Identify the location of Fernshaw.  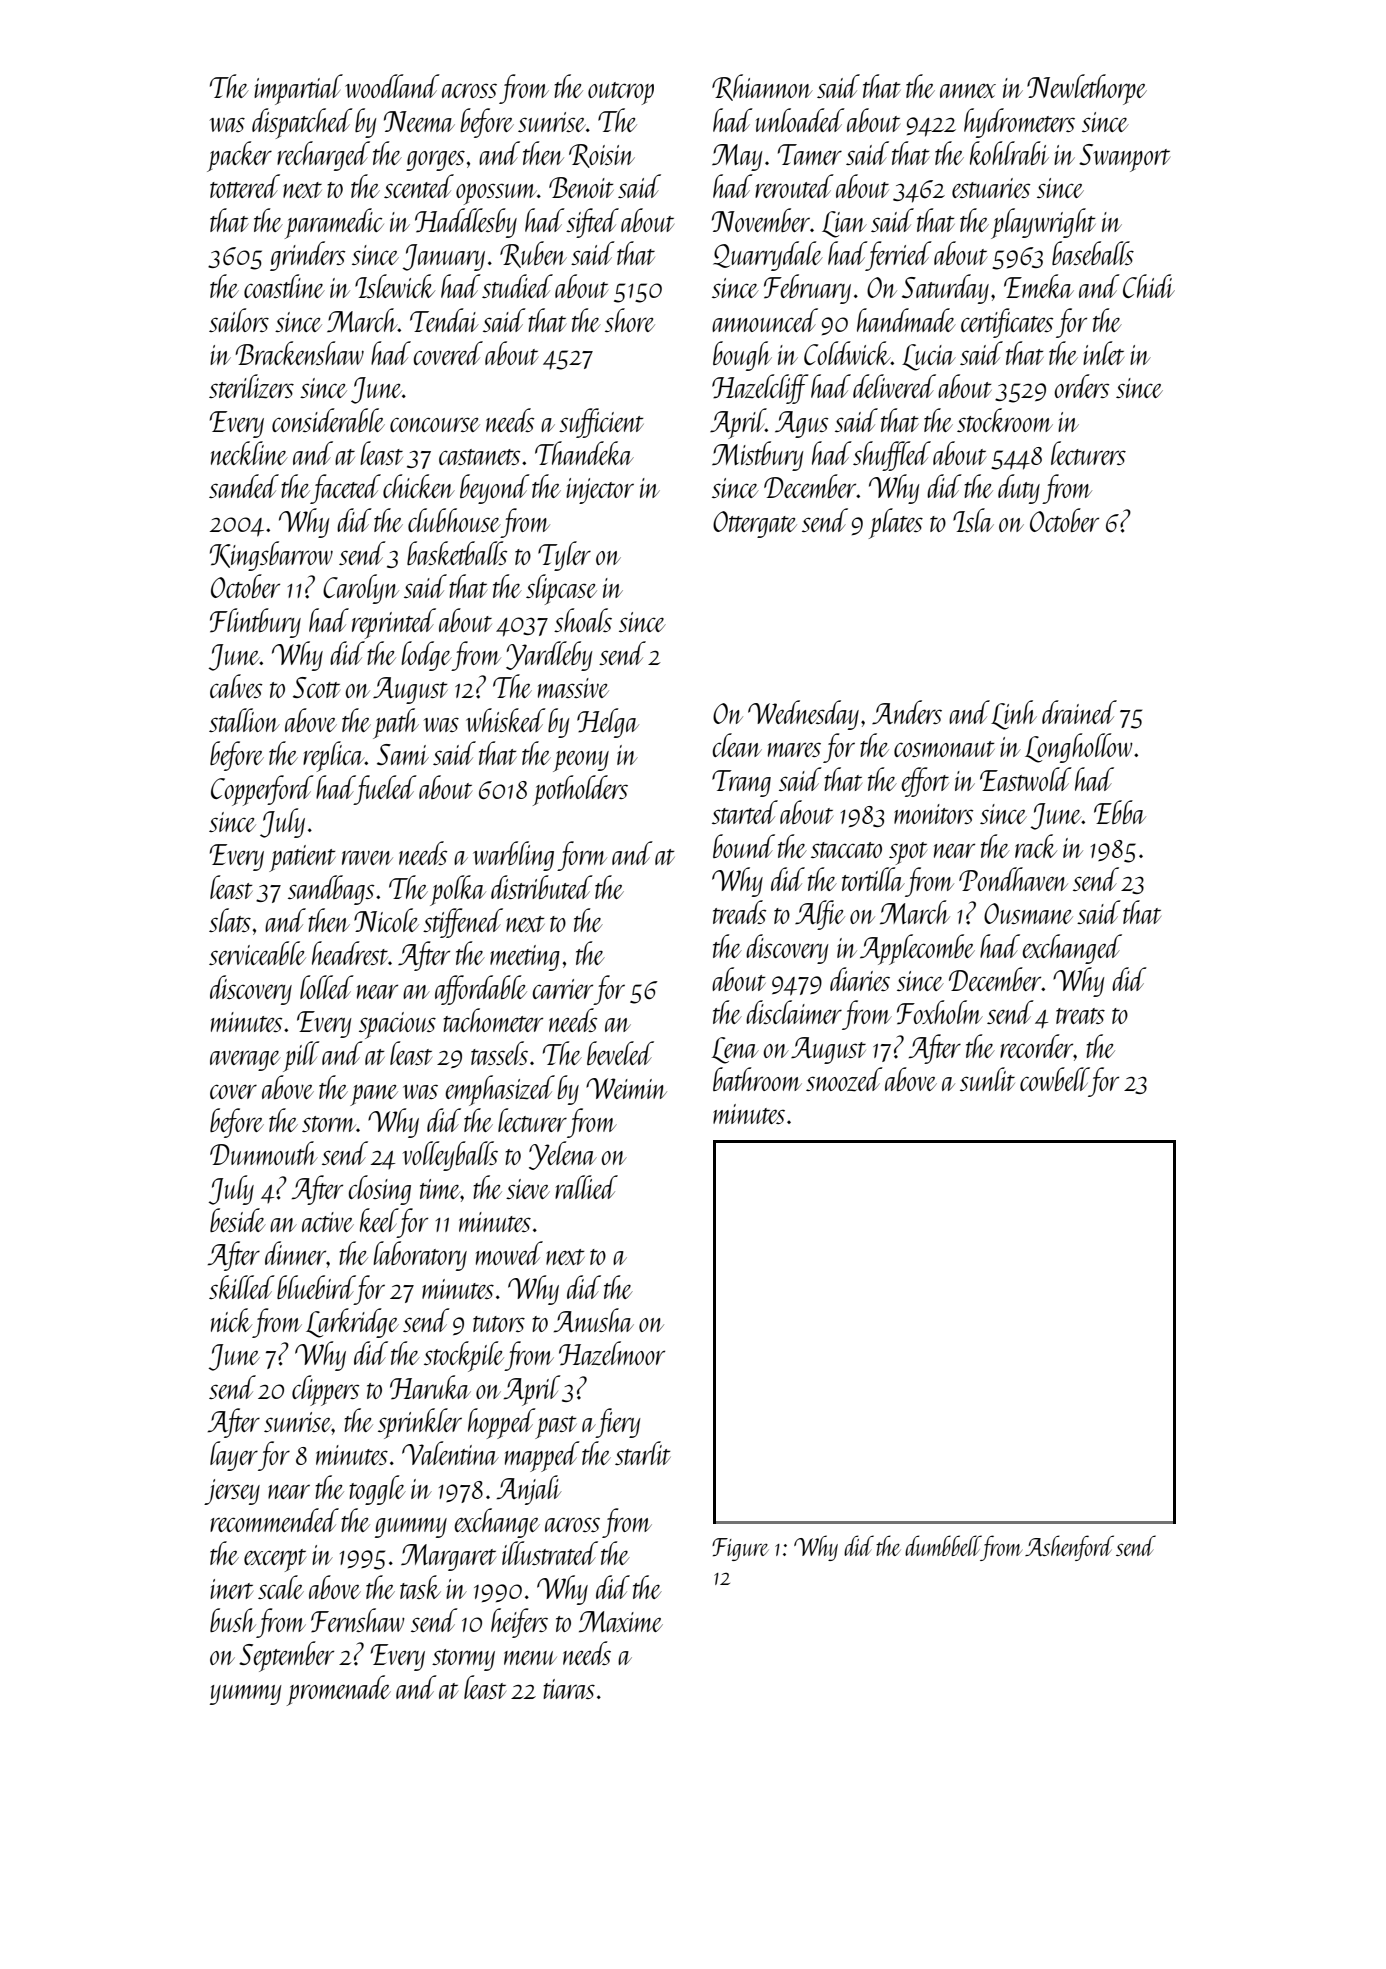
(358, 1620).
